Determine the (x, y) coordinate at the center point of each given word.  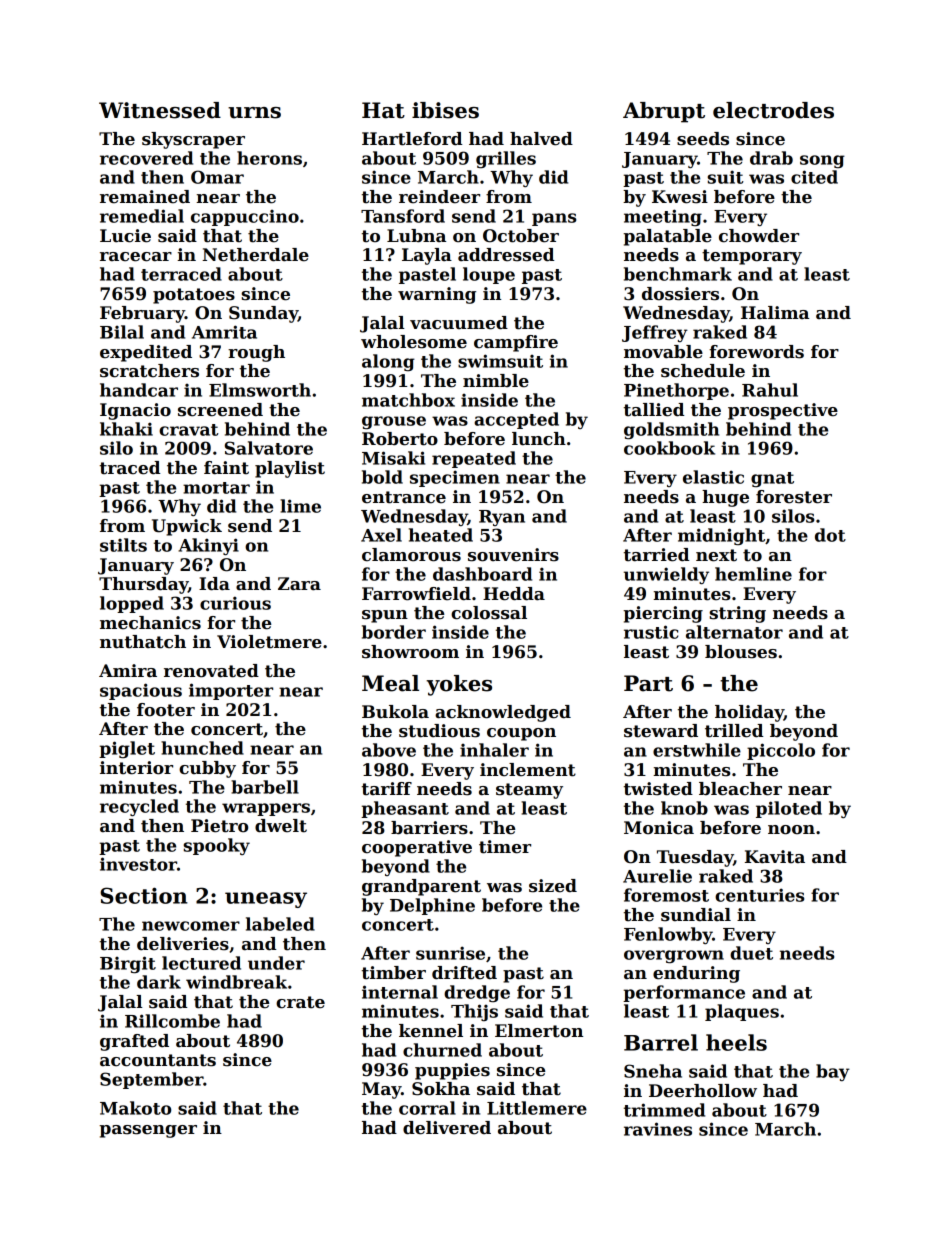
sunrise (450, 953)
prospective (783, 411)
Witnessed (160, 110)
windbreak (236, 982)
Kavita (775, 857)
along (388, 362)
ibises (445, 110)
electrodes (773, 110)
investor (138, 864)
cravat (189, 430)
